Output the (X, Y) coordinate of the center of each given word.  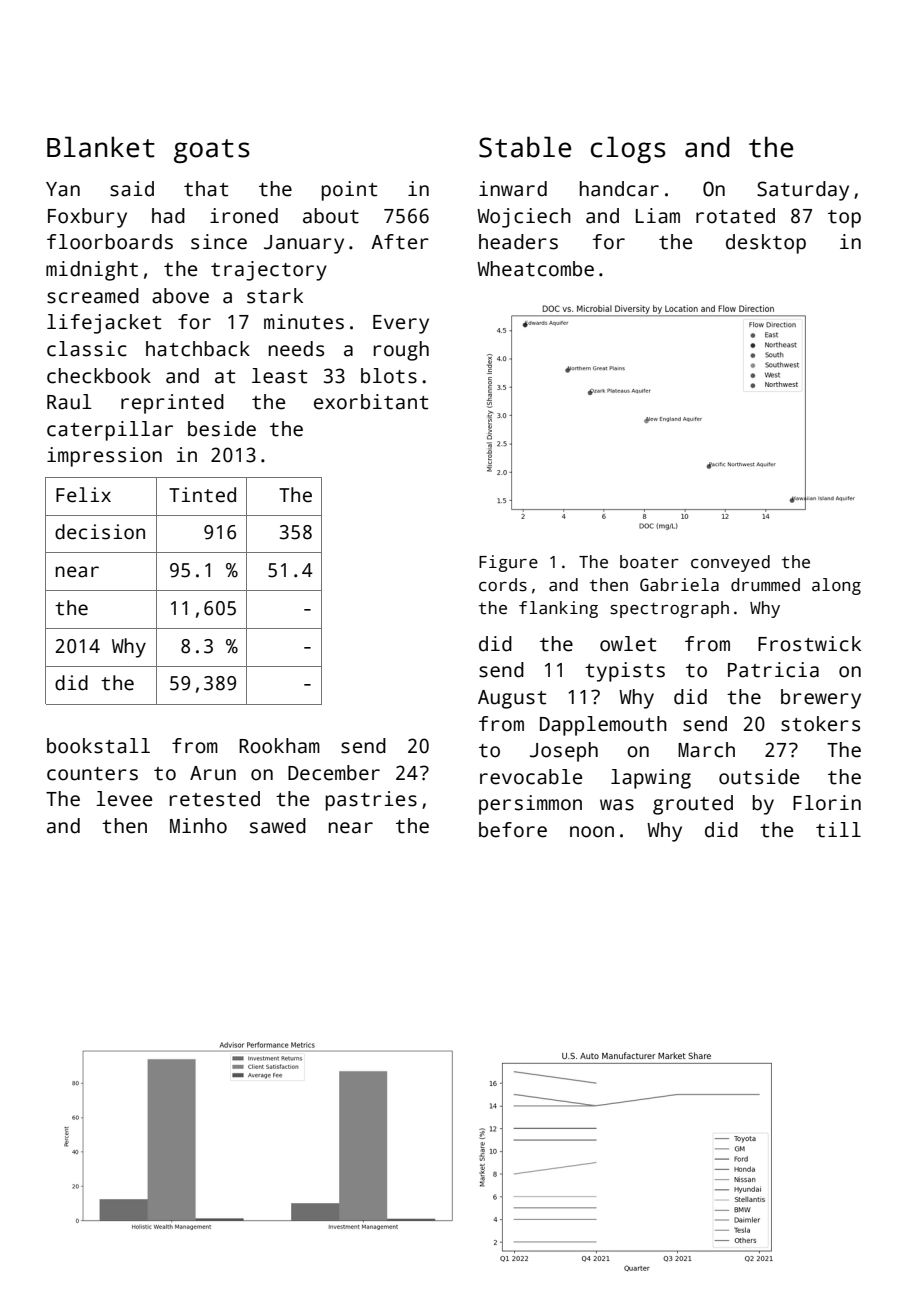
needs (296, 349)
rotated (735, 216)
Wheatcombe (535, 269)
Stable (525, 147)
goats (212, 151)
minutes (304, 322)
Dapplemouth (603, 726)
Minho (198, 826)
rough (401, 351)
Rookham (279, 746)
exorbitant (371, 402)
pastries (371, 801)
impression (104, 457)
